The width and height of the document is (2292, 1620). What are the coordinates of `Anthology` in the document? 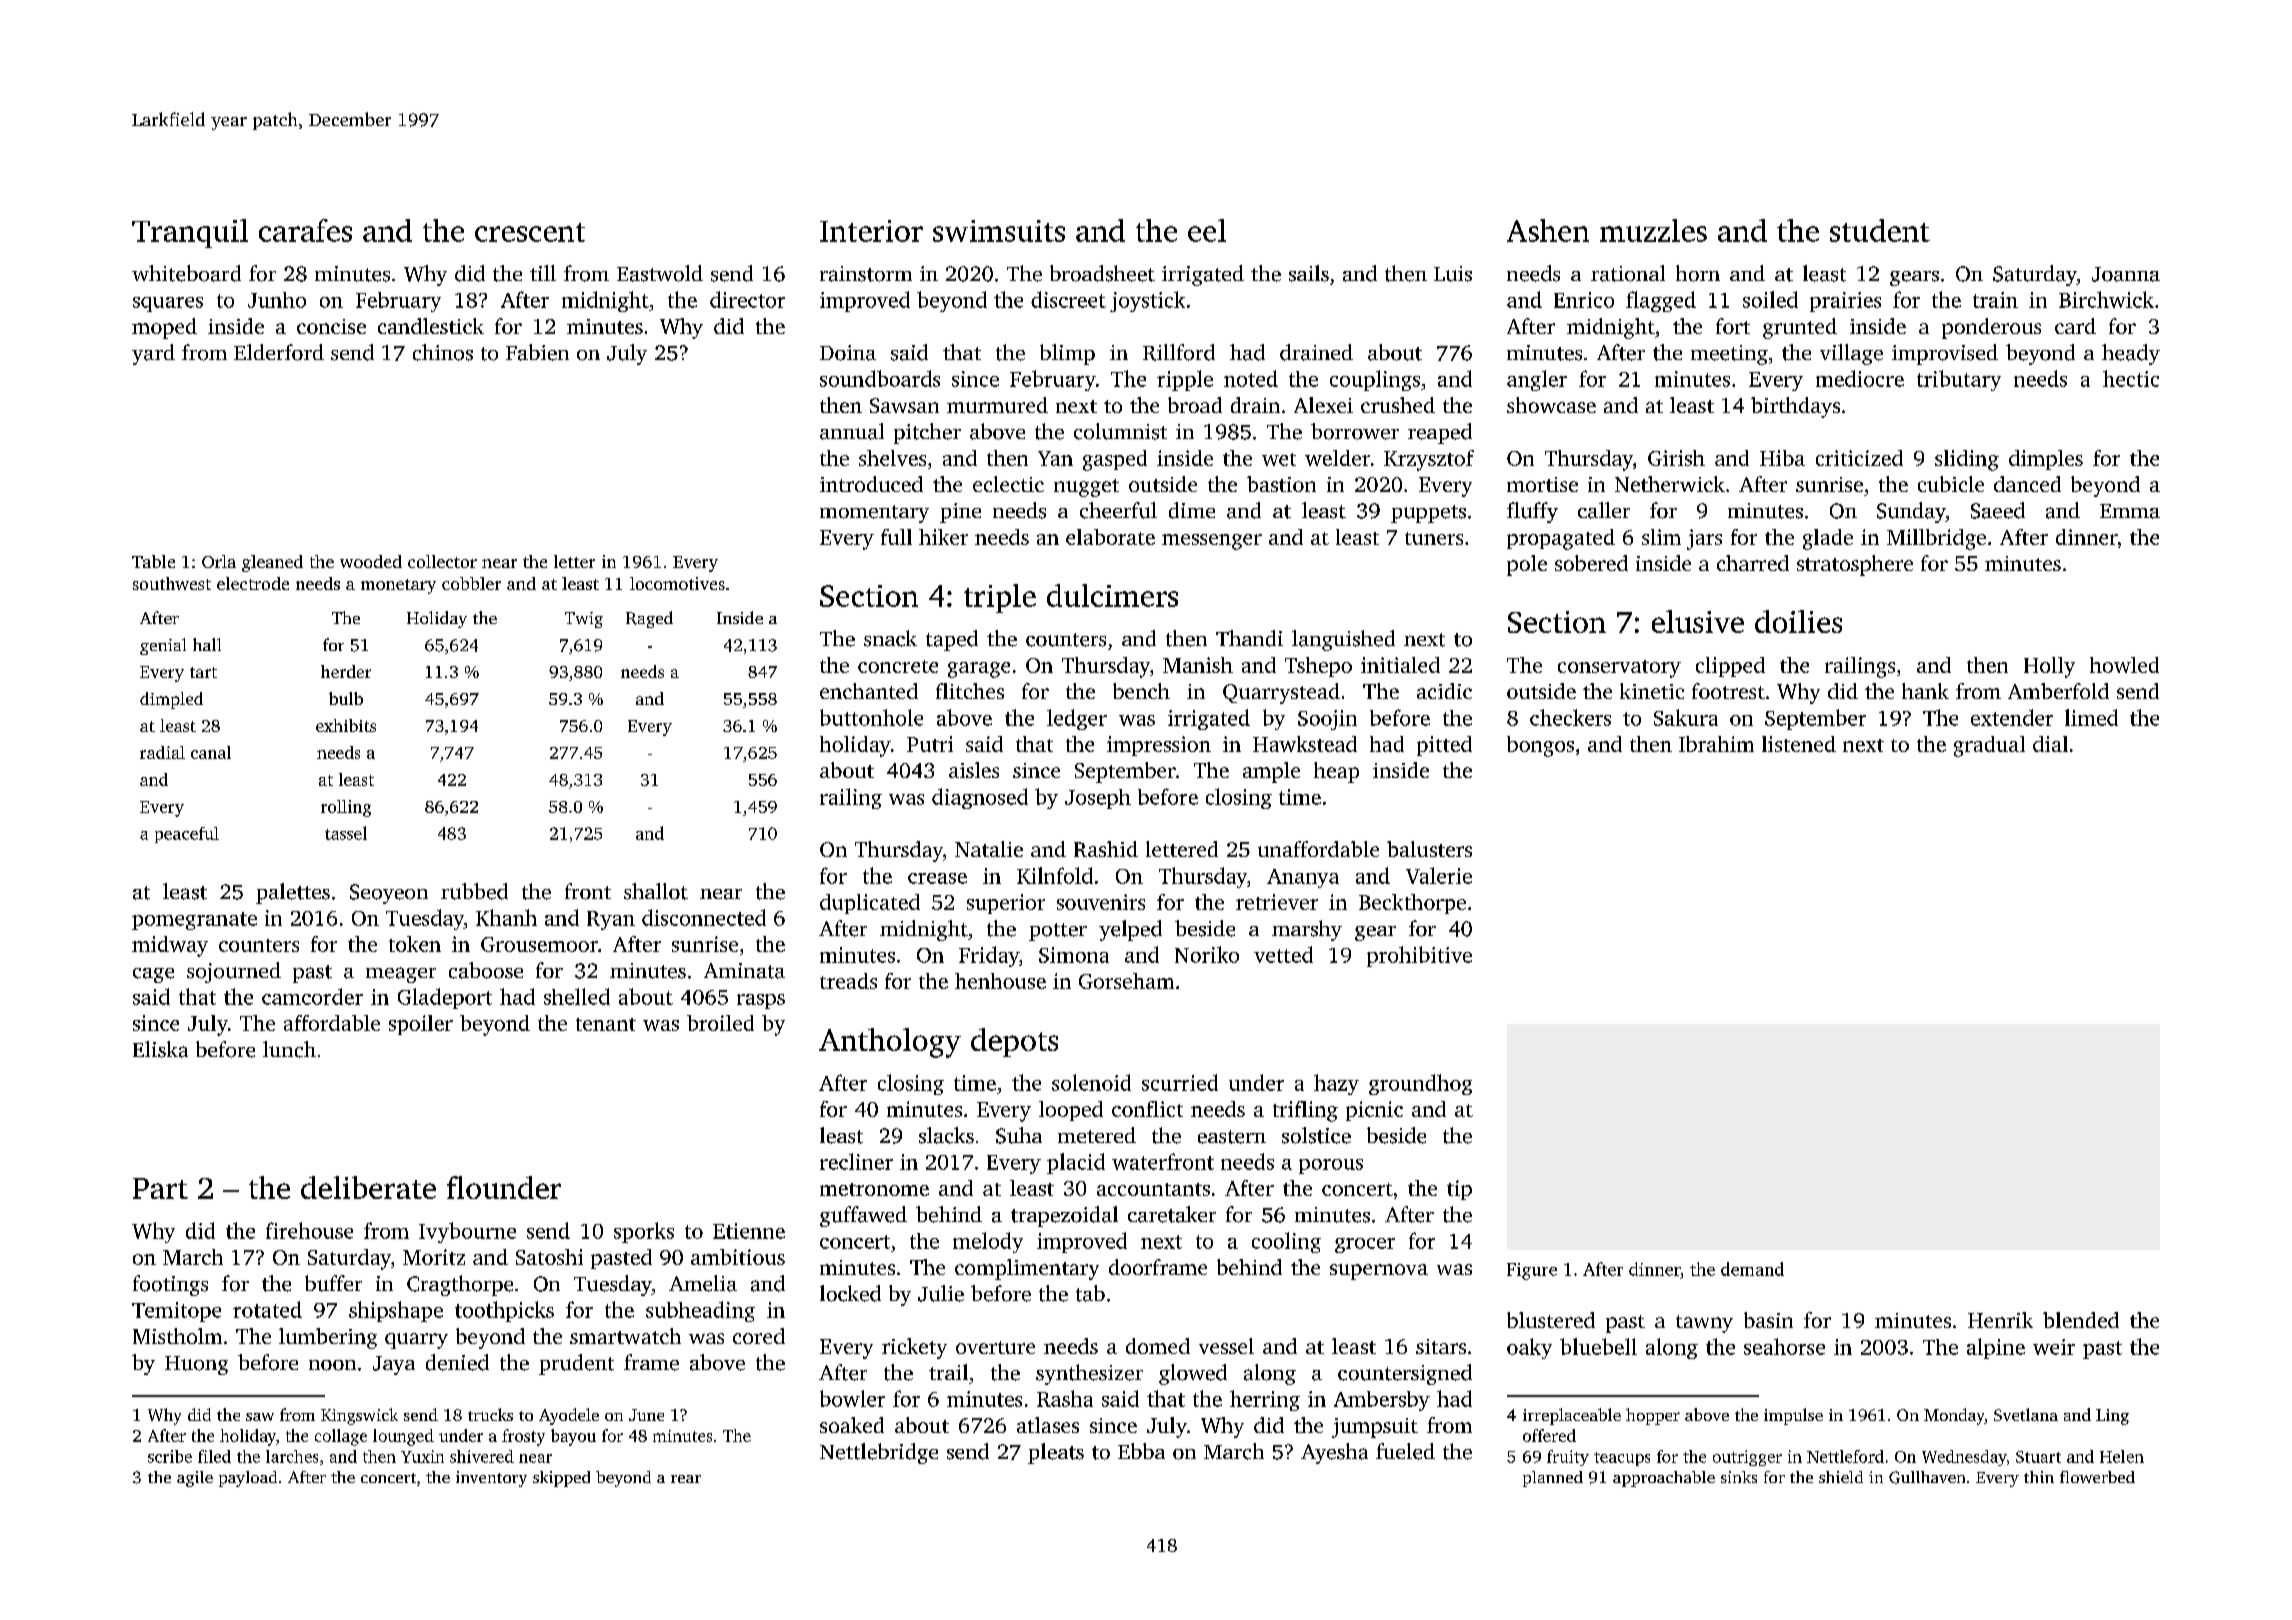 It's located at (890, 1043).
